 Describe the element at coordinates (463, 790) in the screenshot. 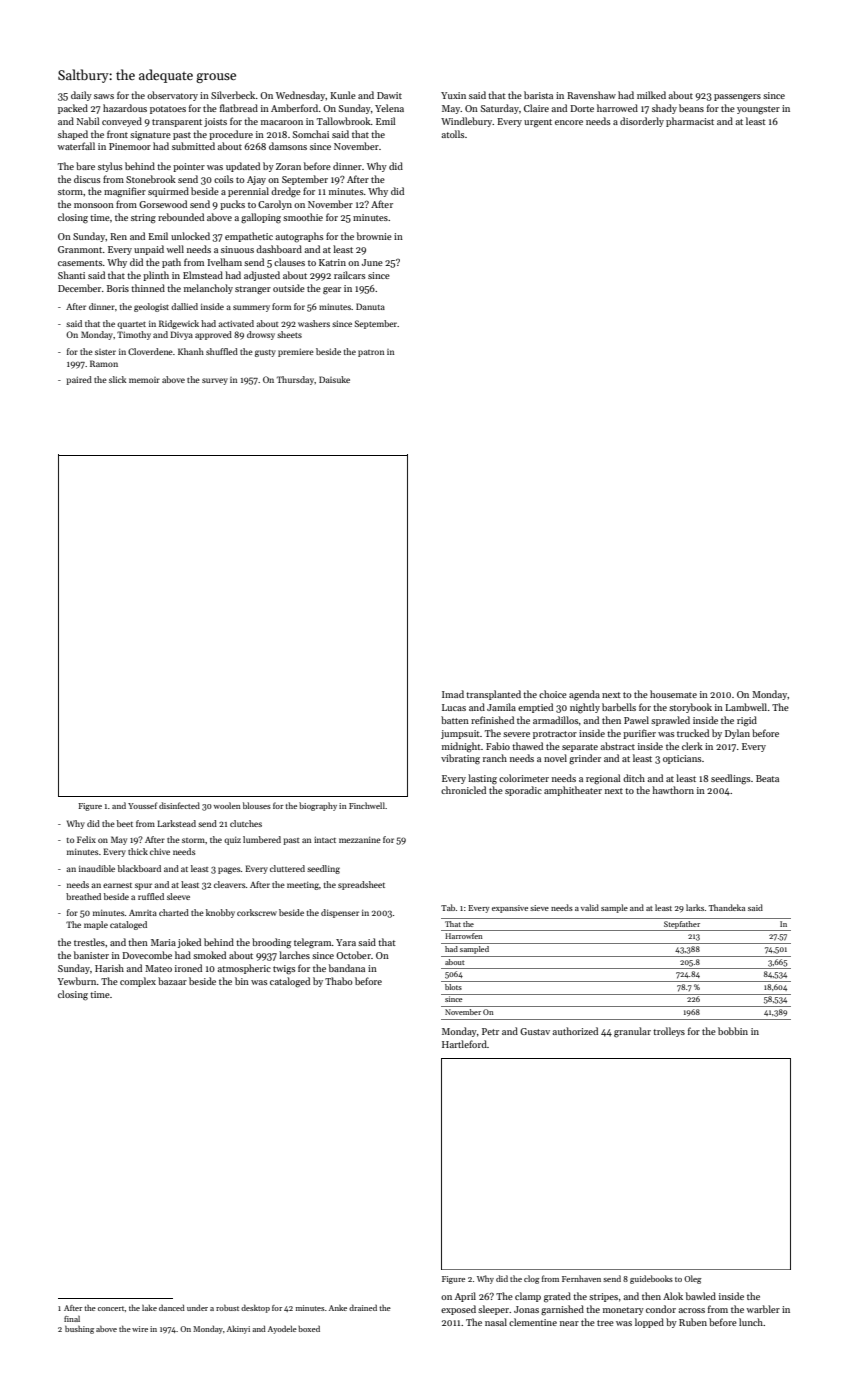

I see `chronicled` at that location.
